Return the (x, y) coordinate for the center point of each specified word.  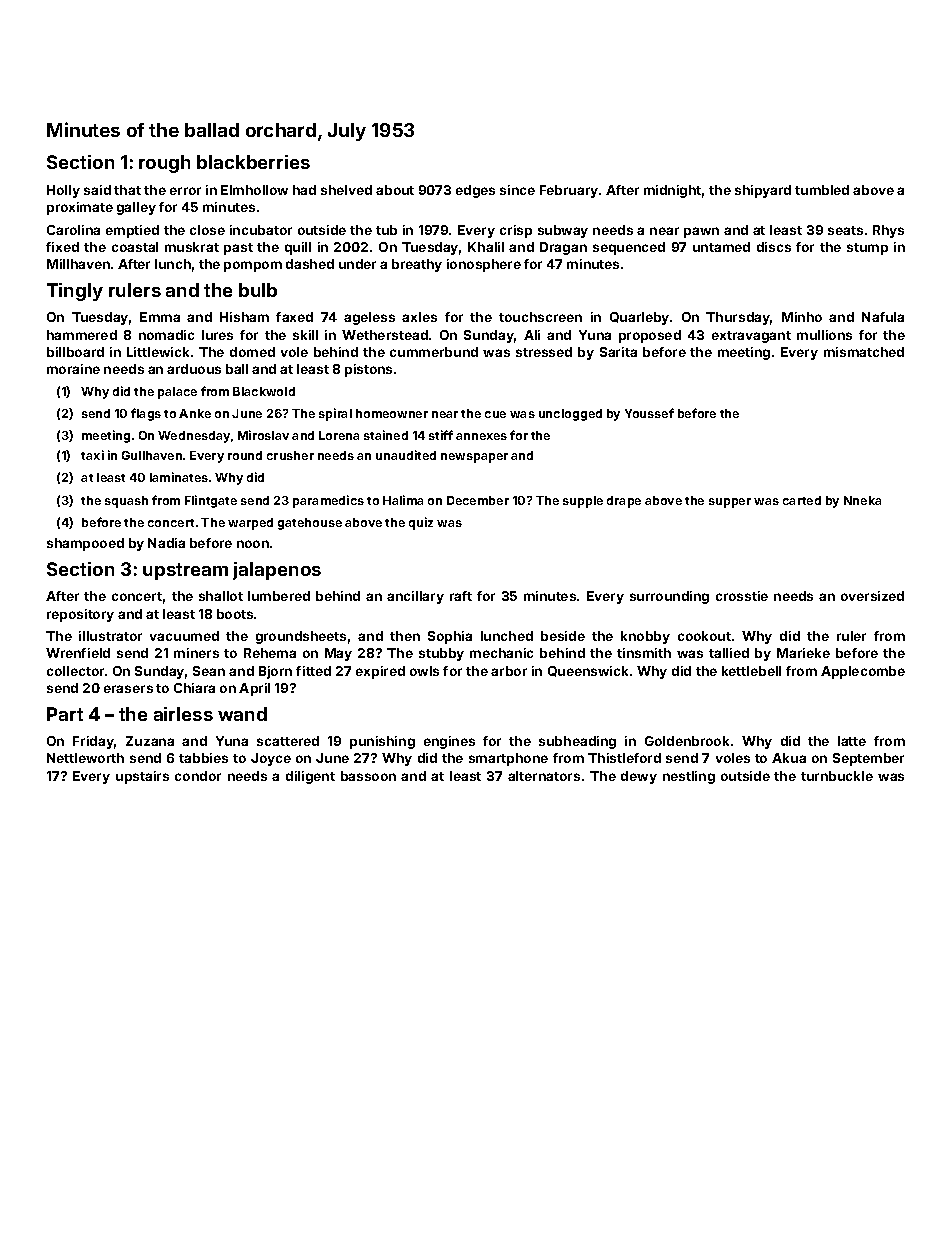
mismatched (864, 352)
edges (475, 191)
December (478, 500)
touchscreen (540, 317)
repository (80, 615)
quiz (421, 523)
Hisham (244, 317)
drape (624, 502)
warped (250, 524)
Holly (63, 191)
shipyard (763, 191)
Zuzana (150, 741)
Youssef (649, 413)
